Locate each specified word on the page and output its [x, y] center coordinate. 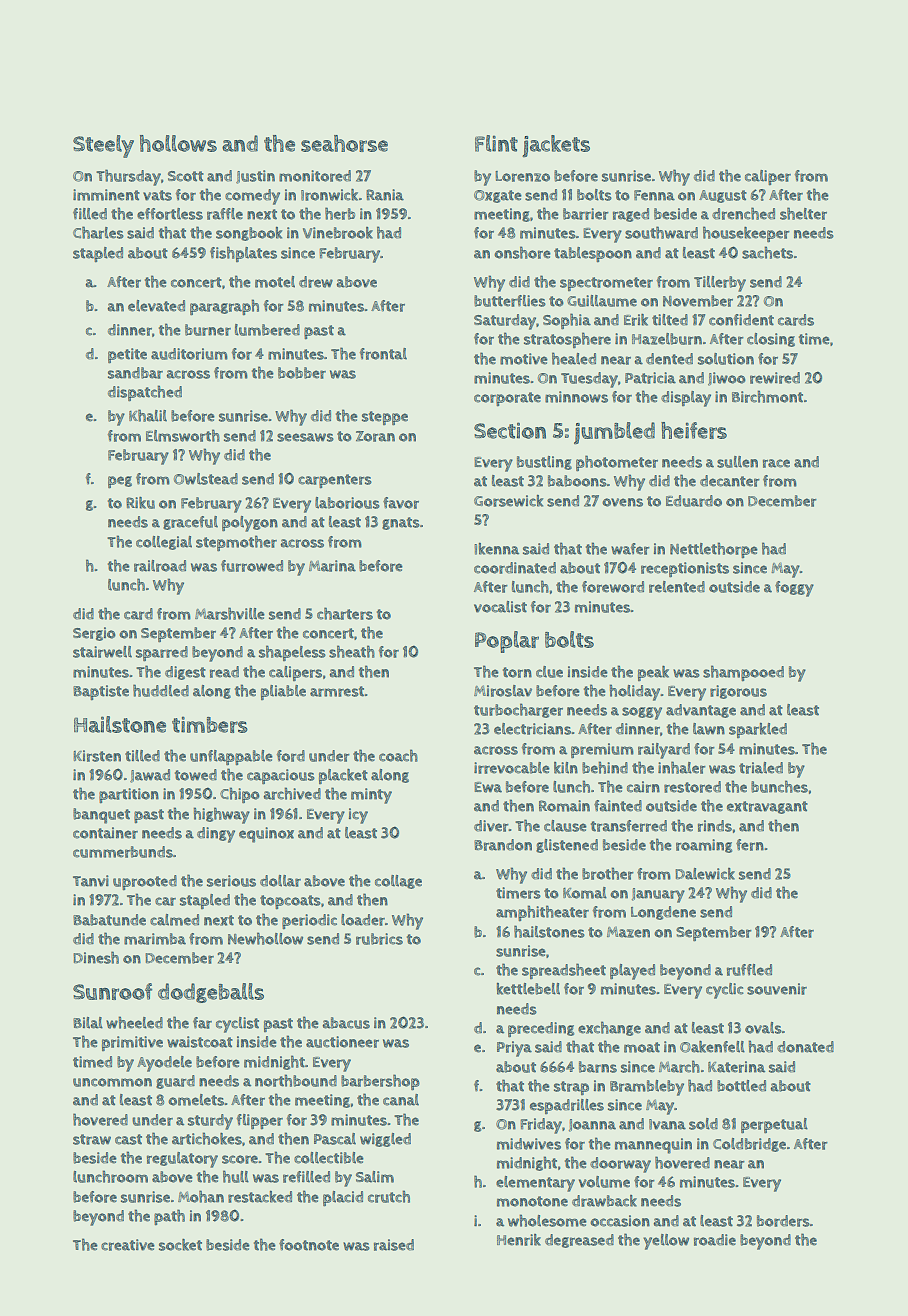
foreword [613, 587]
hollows [178, 143]
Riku [140, 503]
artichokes [207, 1138]
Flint [496, 143]
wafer [630, 549]
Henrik [519, 1240]
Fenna [654, 195]
